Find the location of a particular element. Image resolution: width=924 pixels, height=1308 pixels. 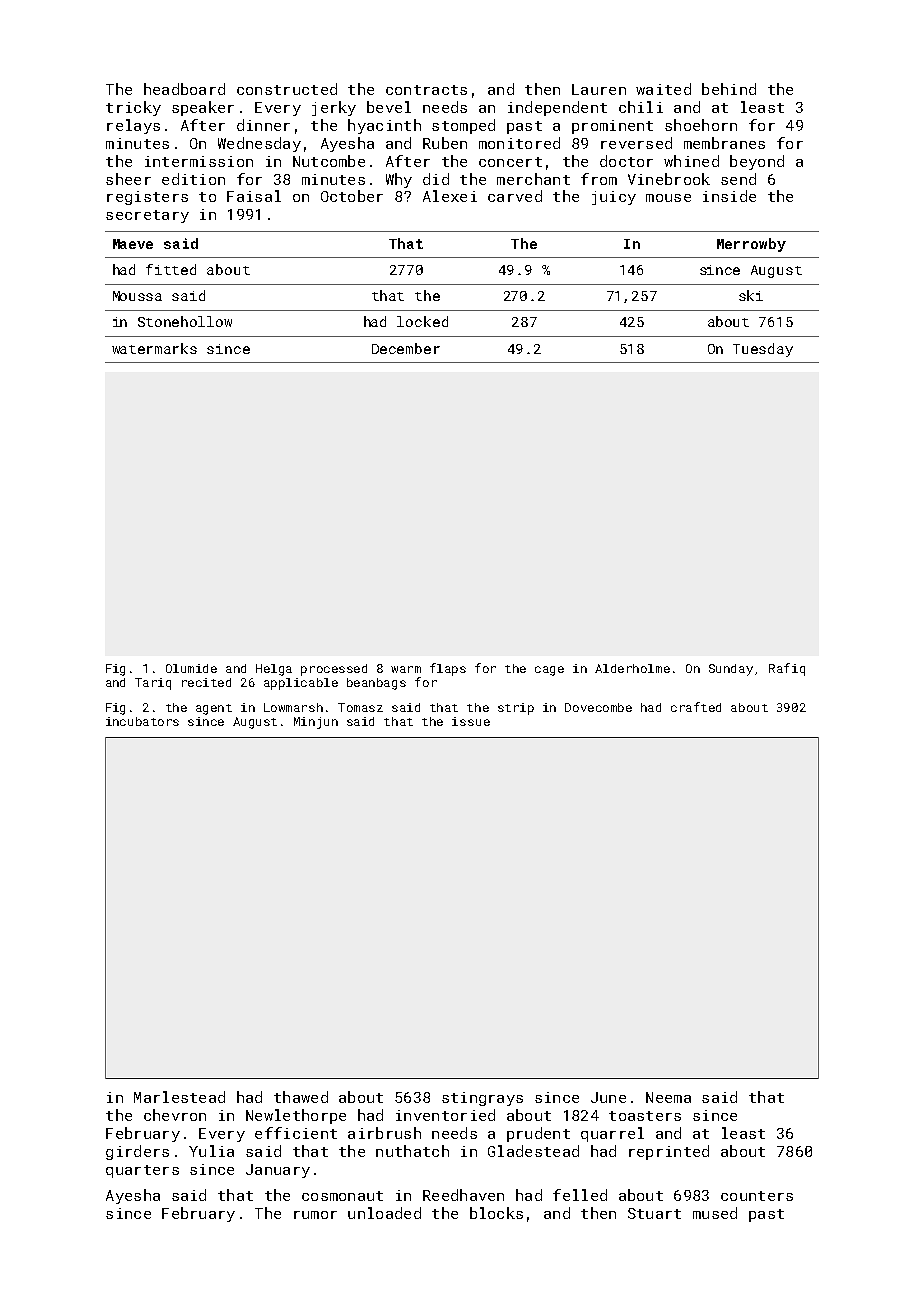

Neema is located at coordinates (668, 1097).
